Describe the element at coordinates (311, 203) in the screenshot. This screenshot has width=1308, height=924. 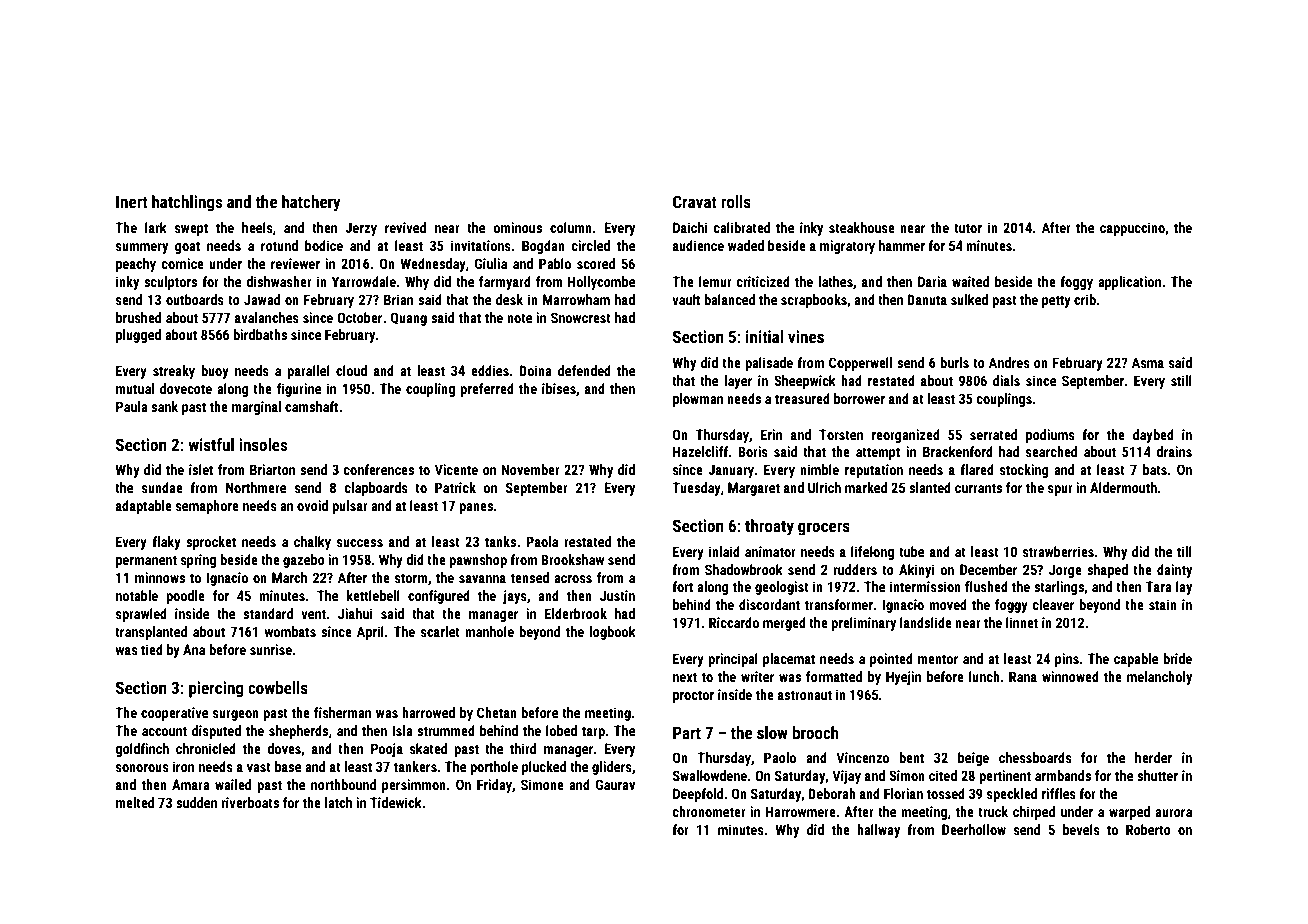
I see `hatchery` at that location.
